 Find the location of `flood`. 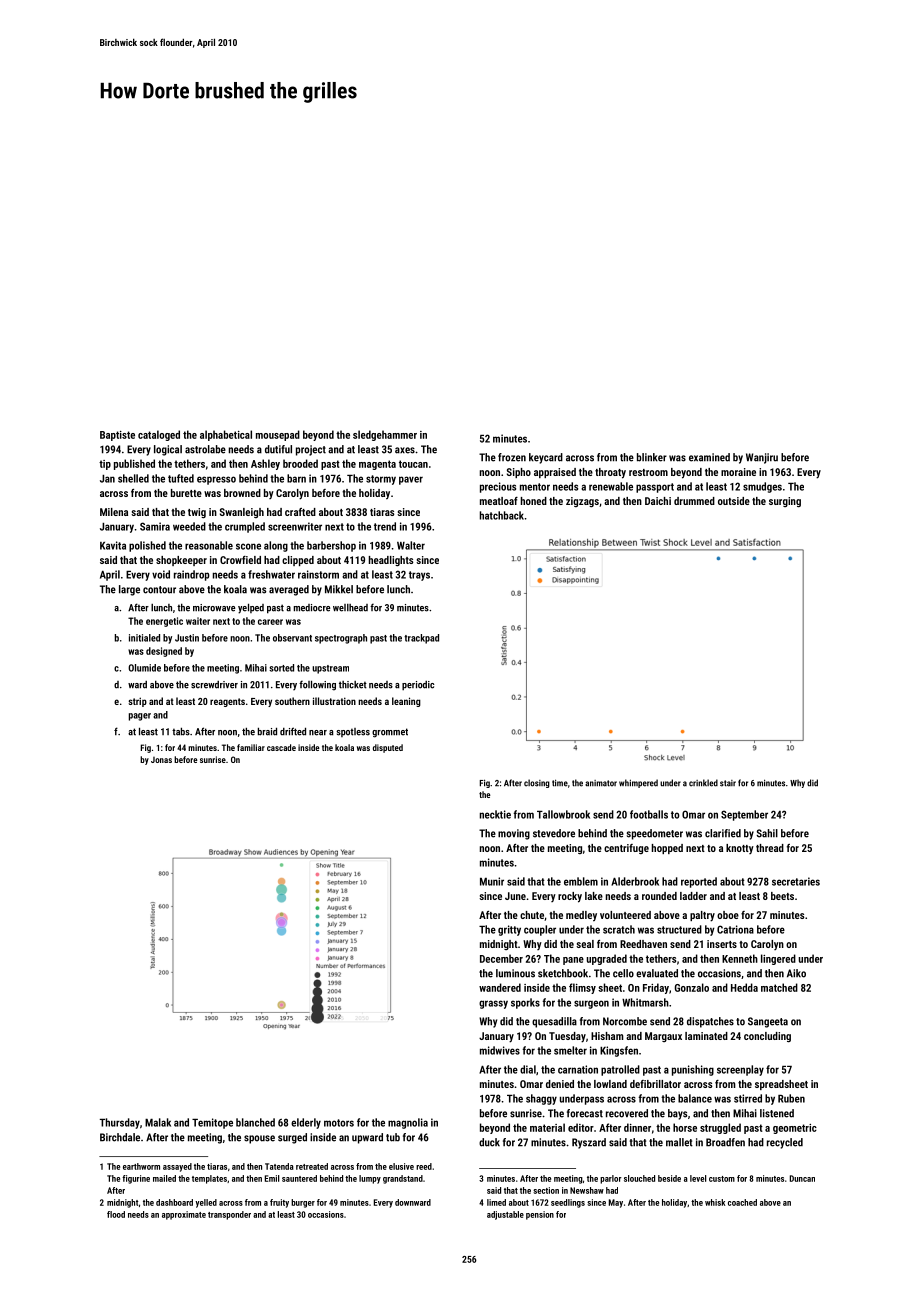

flood is located at coordinates (116, 1214).
